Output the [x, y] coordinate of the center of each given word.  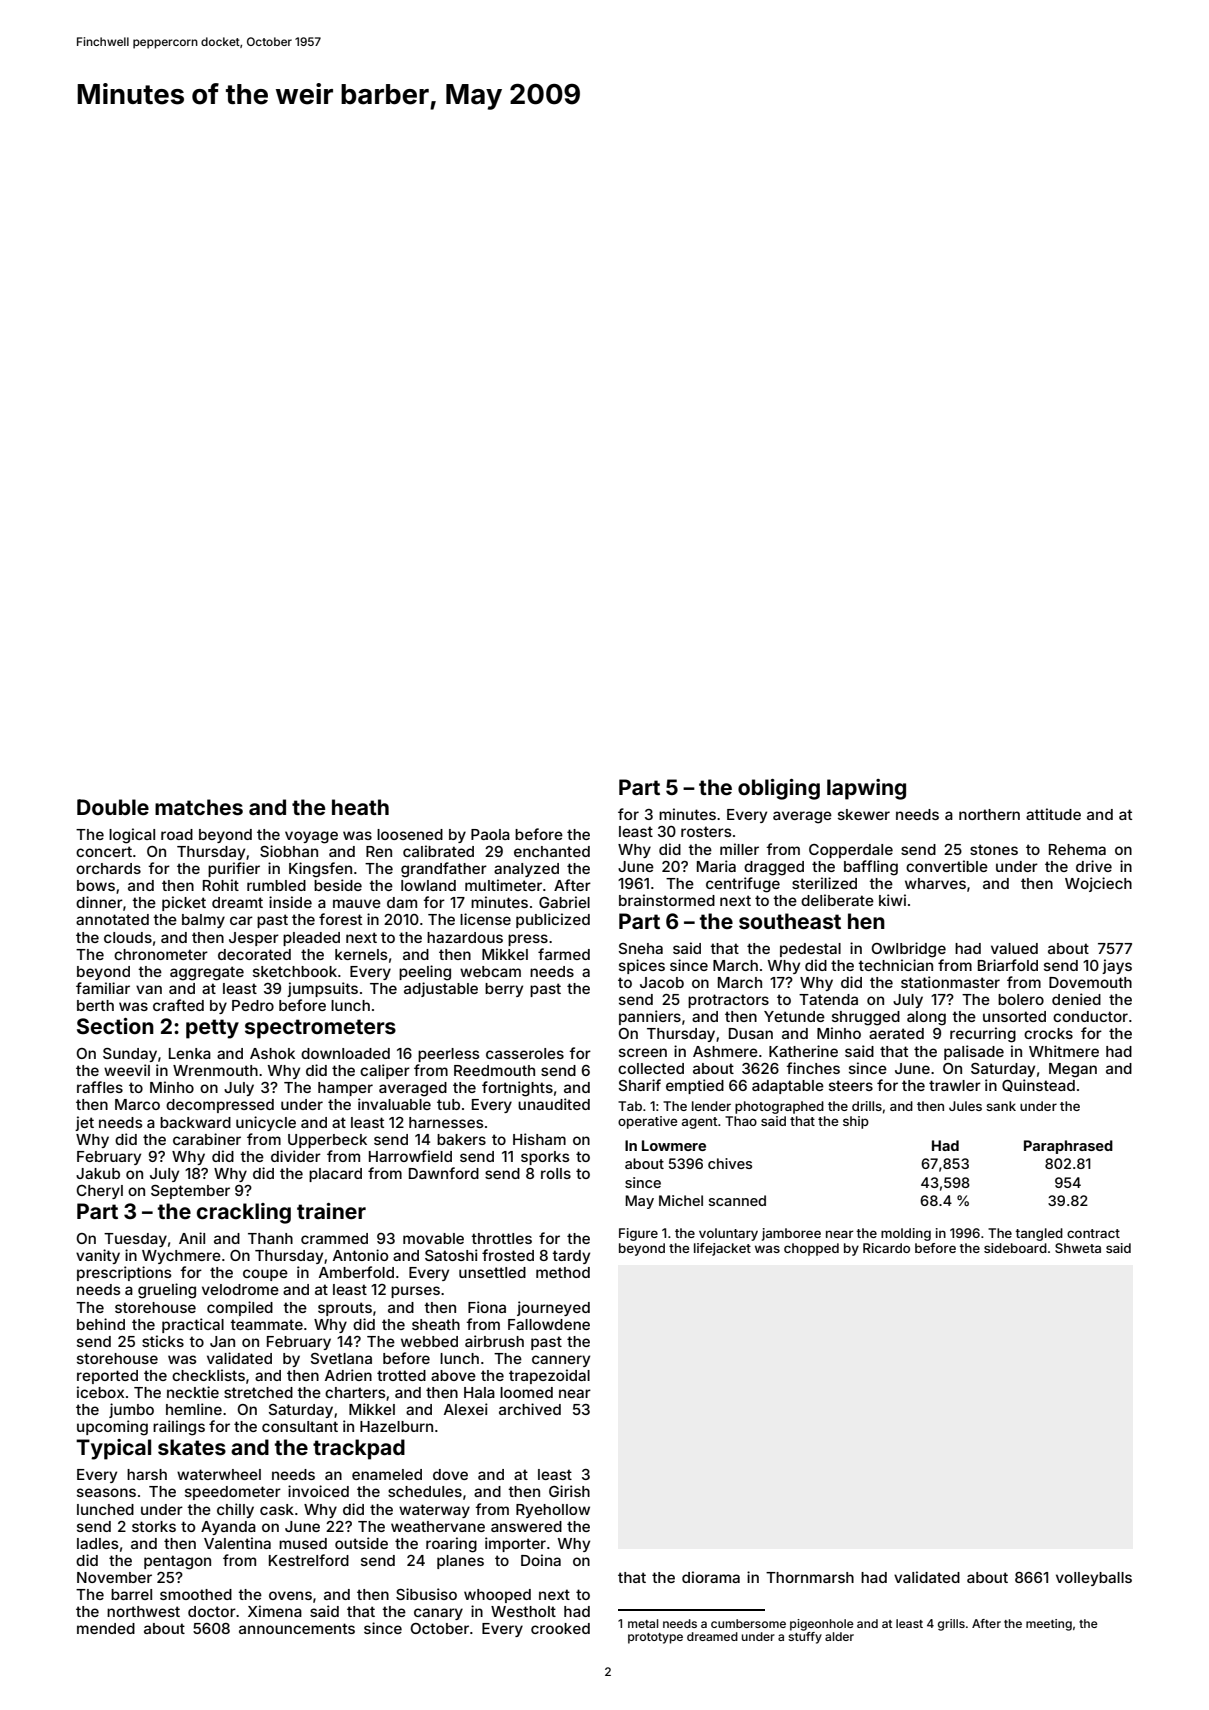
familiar [103, 988]
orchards [108, 868]
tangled [1039, 1234]
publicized [553, 920]
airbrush [494, 1341]
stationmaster [950, 982]
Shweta [1078, 1248]
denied [1076, 999]
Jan [222, 1341]
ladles [98, 1543]
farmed [564, 954]
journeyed [553, 1308]
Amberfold [356, 1272]
